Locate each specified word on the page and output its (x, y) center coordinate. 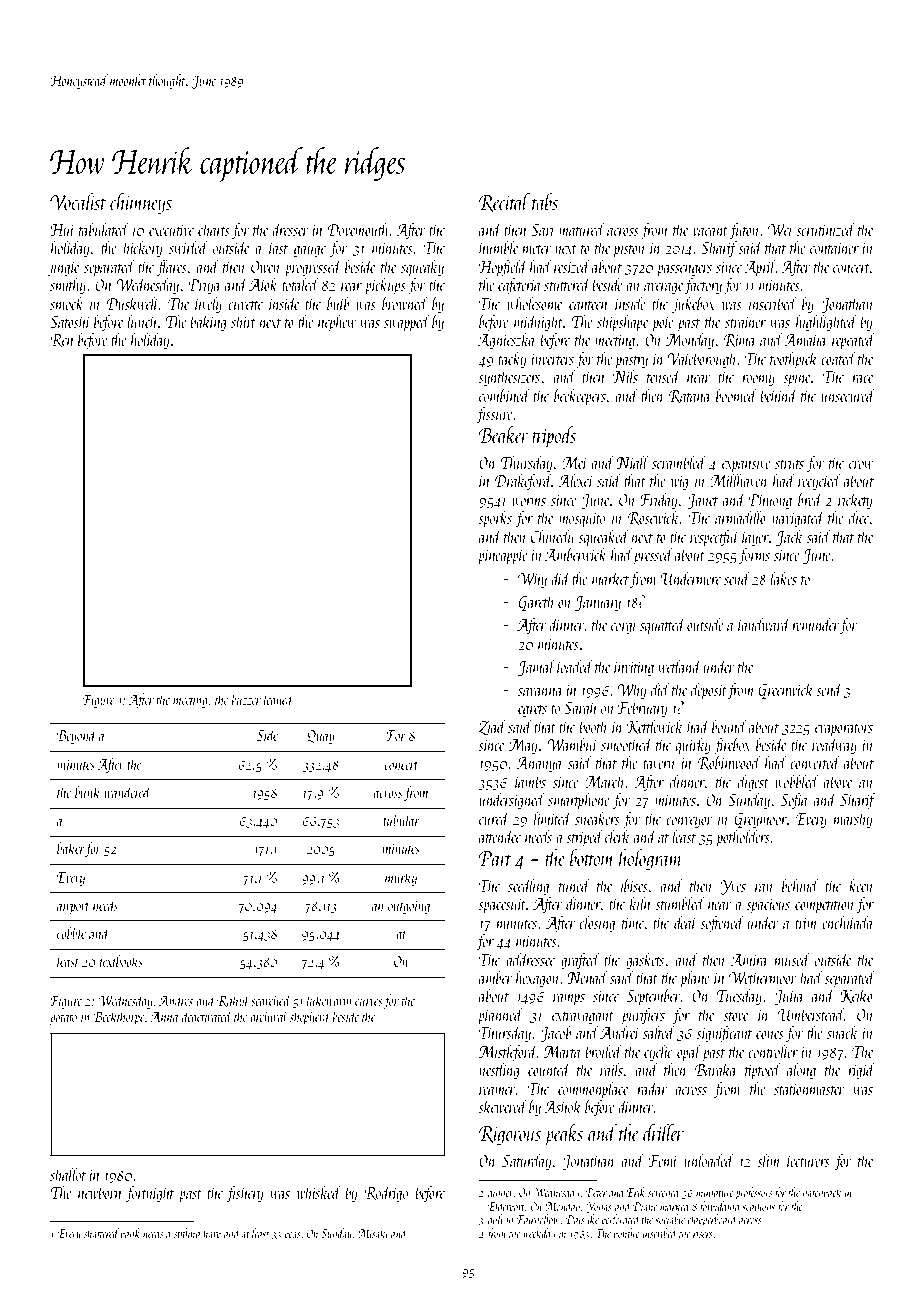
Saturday (527, 1162)
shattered (101, 1233)
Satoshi (69, 321)
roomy (758, 381)
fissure (494, 415)
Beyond (77, 736)
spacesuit (502, 906)
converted (815, 762)
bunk (87, 791)
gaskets (645, 961)
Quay (321, 737)
